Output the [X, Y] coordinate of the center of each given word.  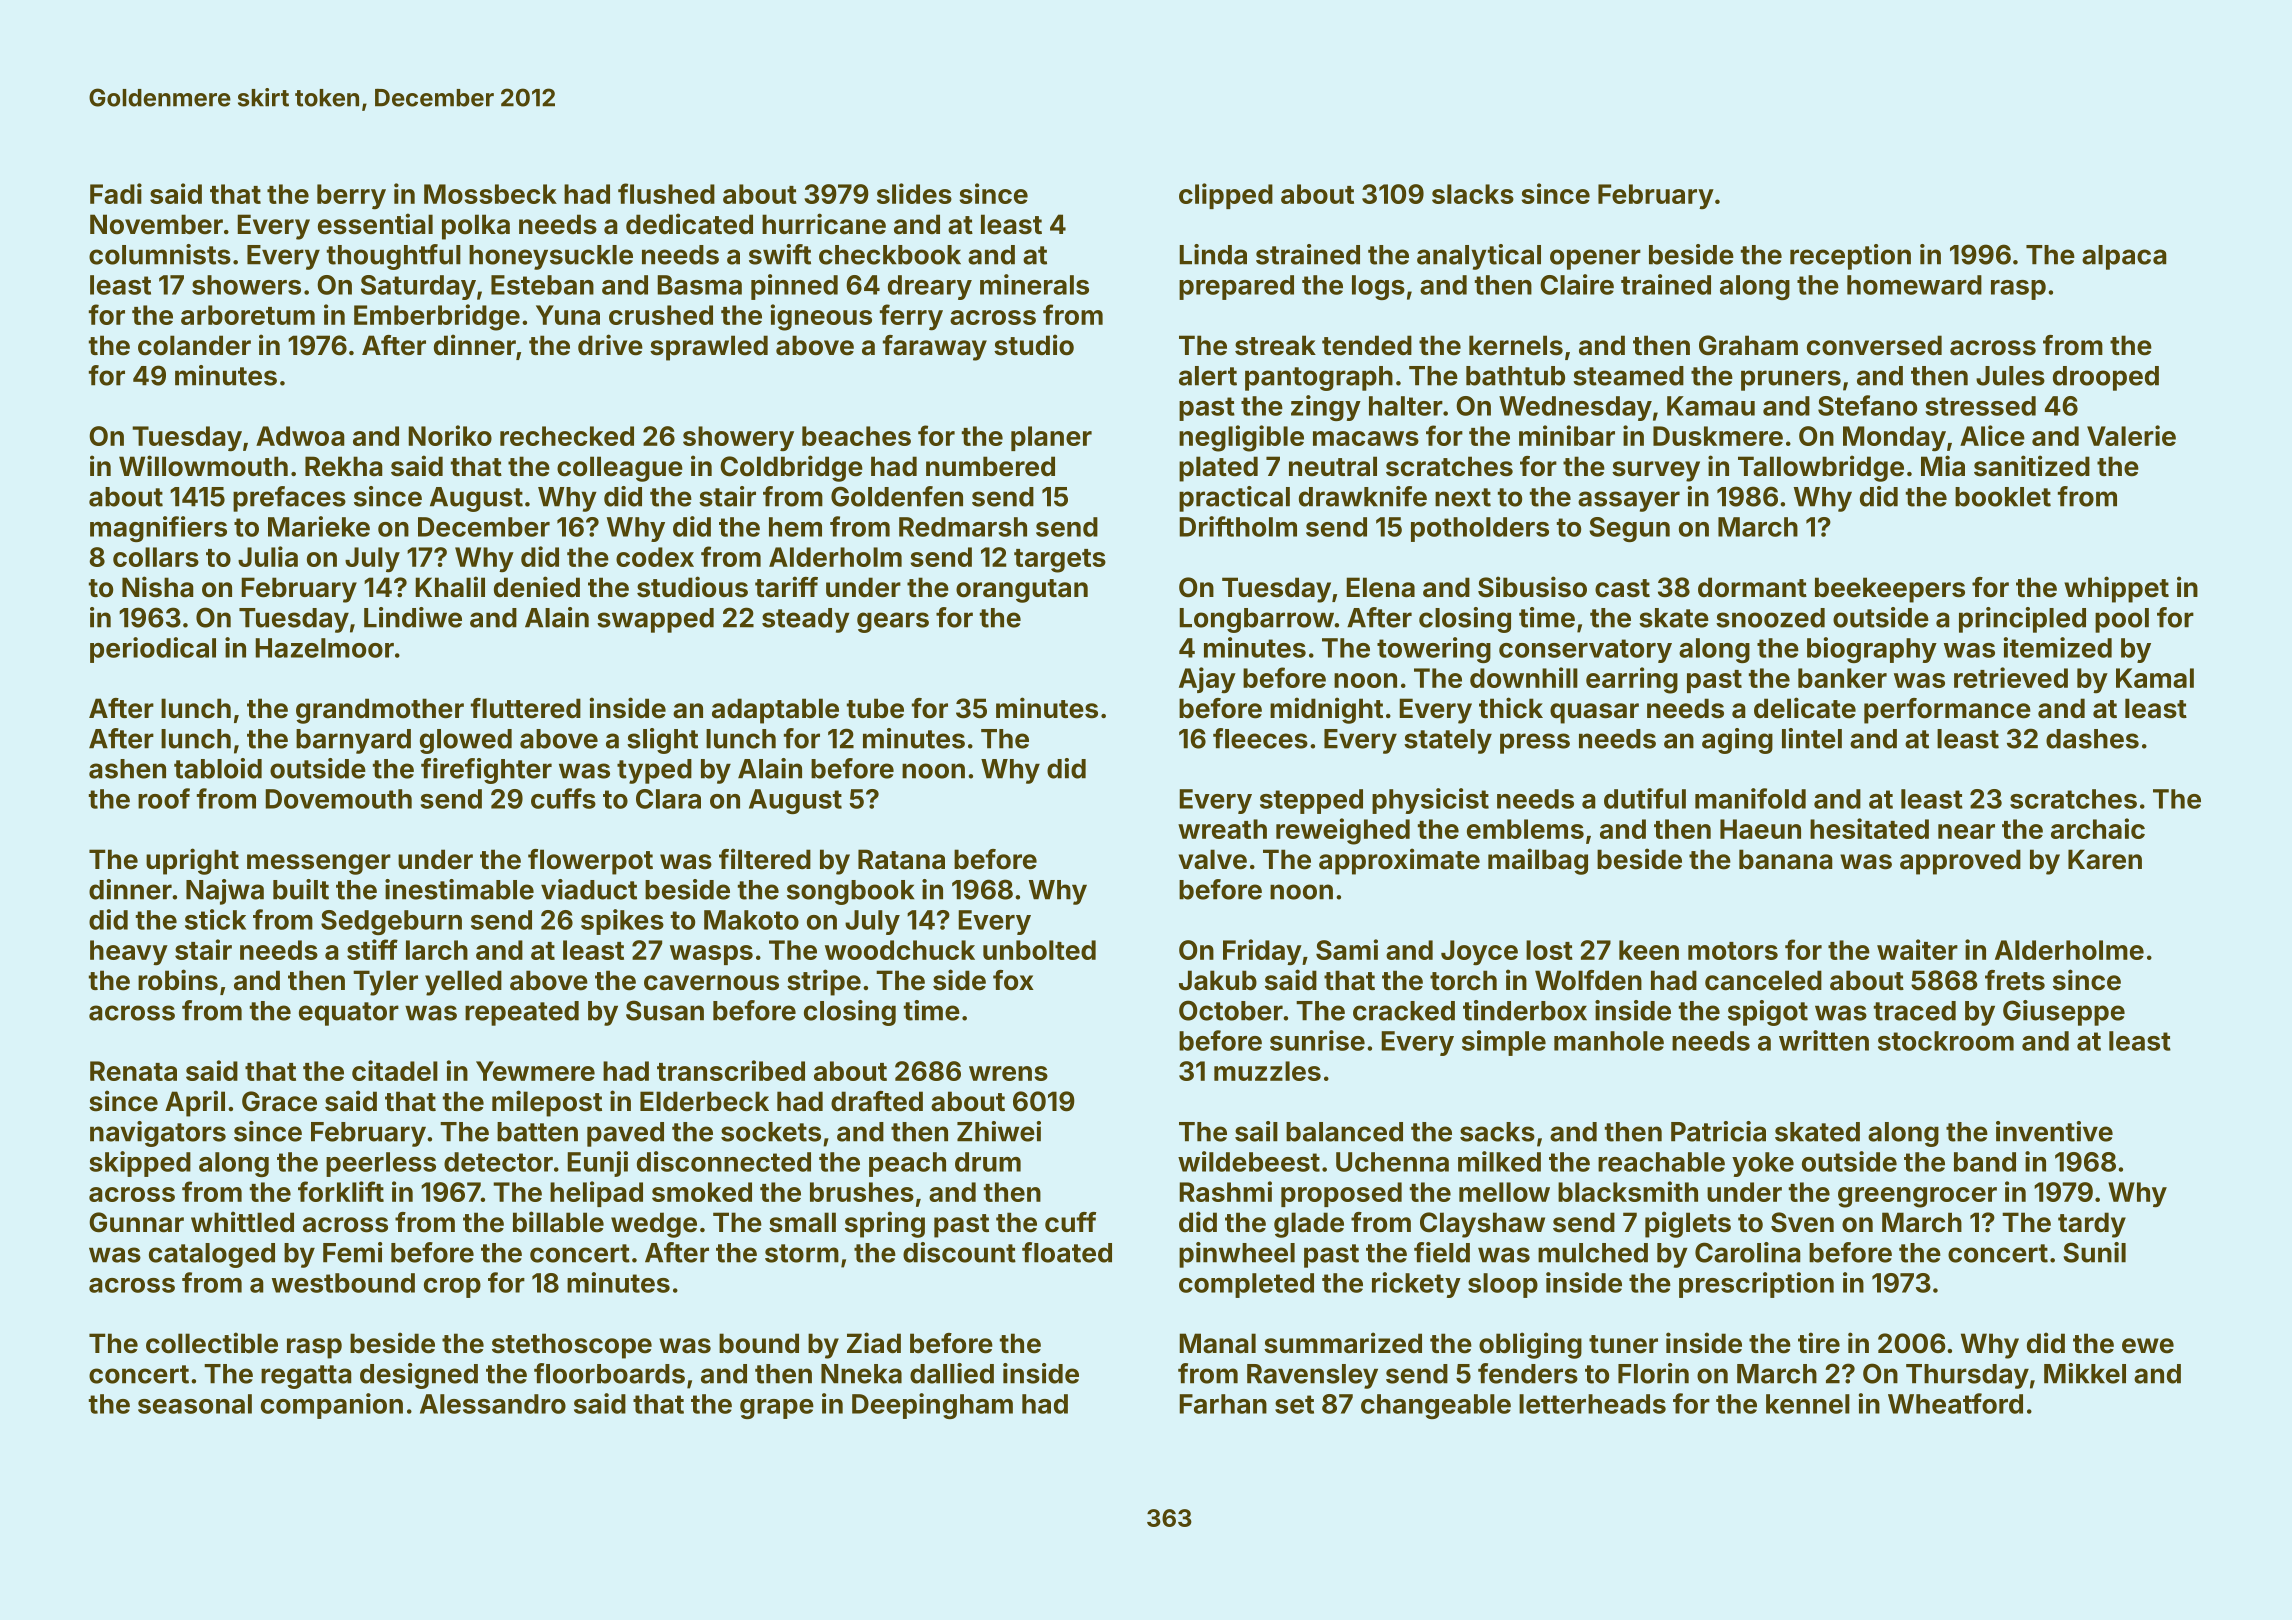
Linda [1213, 254]
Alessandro [493, 1404]
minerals [1034, 284]
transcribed [731, 1070]
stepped [1311, 801]
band [1985, 1162]
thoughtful [394, 257]
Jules [2010, 376]
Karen [2105, 859]
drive [610, 345]
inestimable [459, 889]
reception [1850, 257]
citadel [395, 1070]
